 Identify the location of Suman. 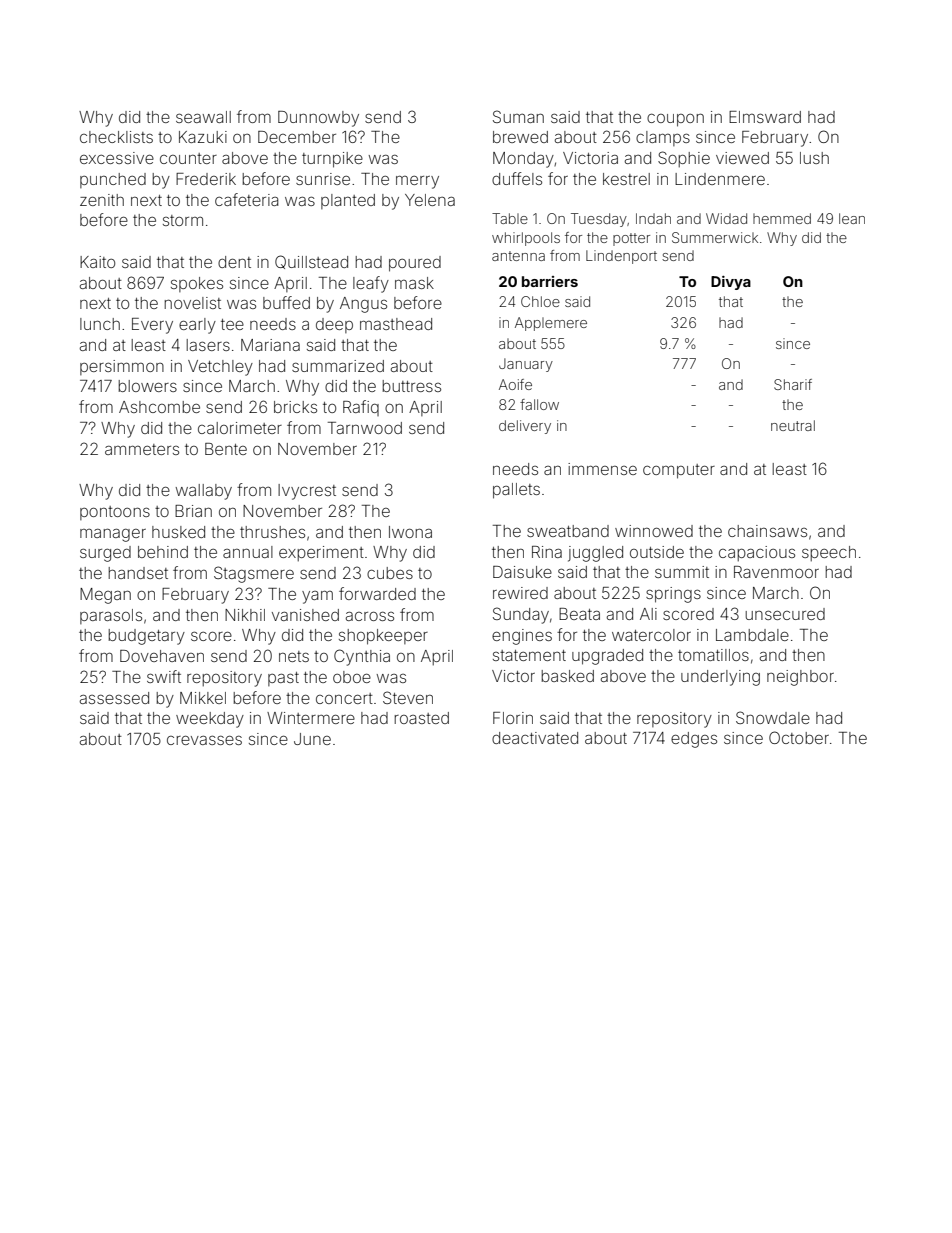
(518, 116).
